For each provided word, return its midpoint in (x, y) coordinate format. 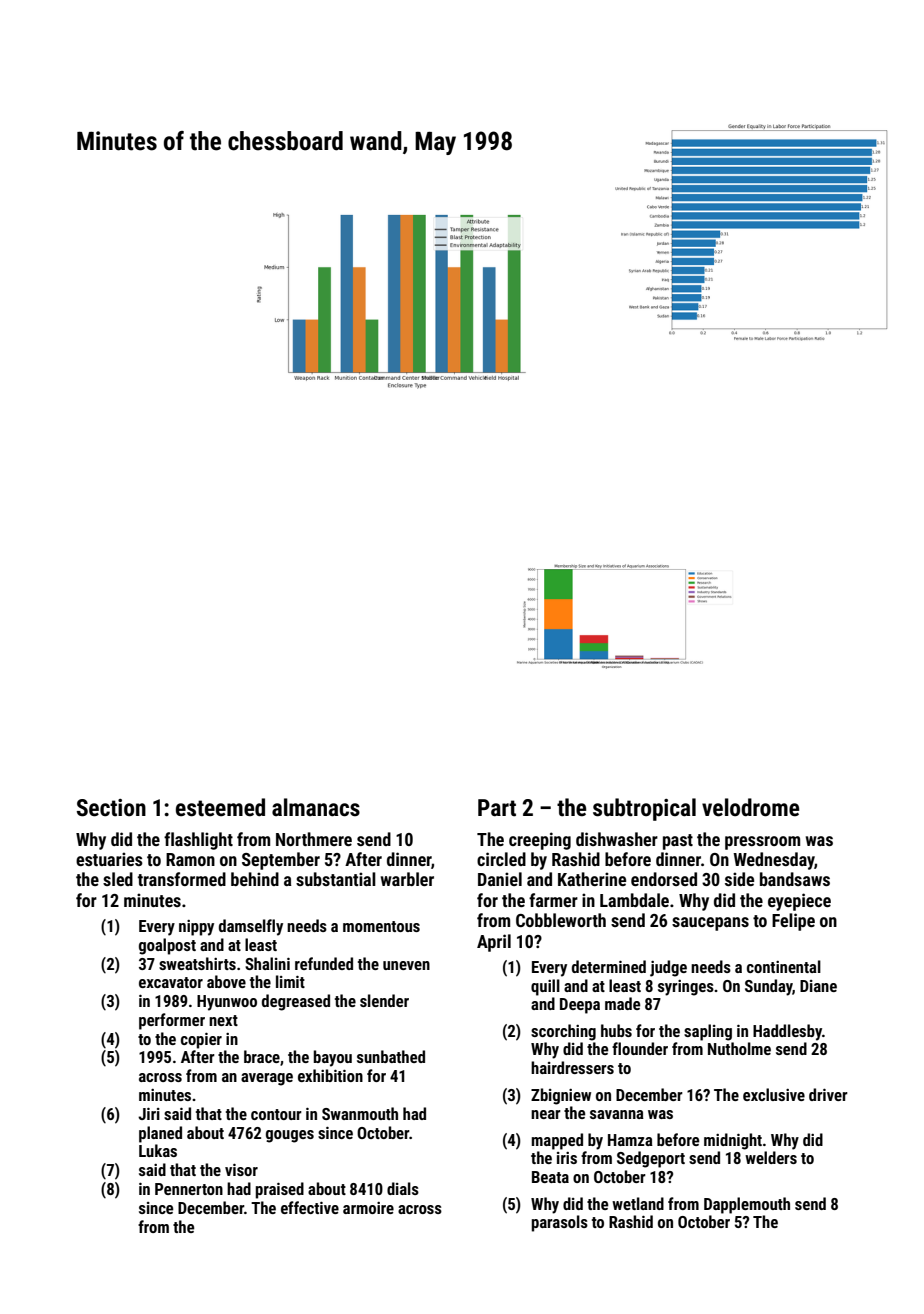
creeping (540, 841)
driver (828, 1094)
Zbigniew (561, 1096)
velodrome (750, 807)
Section (111, 808)
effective (310, 1207)
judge (668, 968)
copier (201, 1041)
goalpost (167, 946)
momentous (381, 926)
